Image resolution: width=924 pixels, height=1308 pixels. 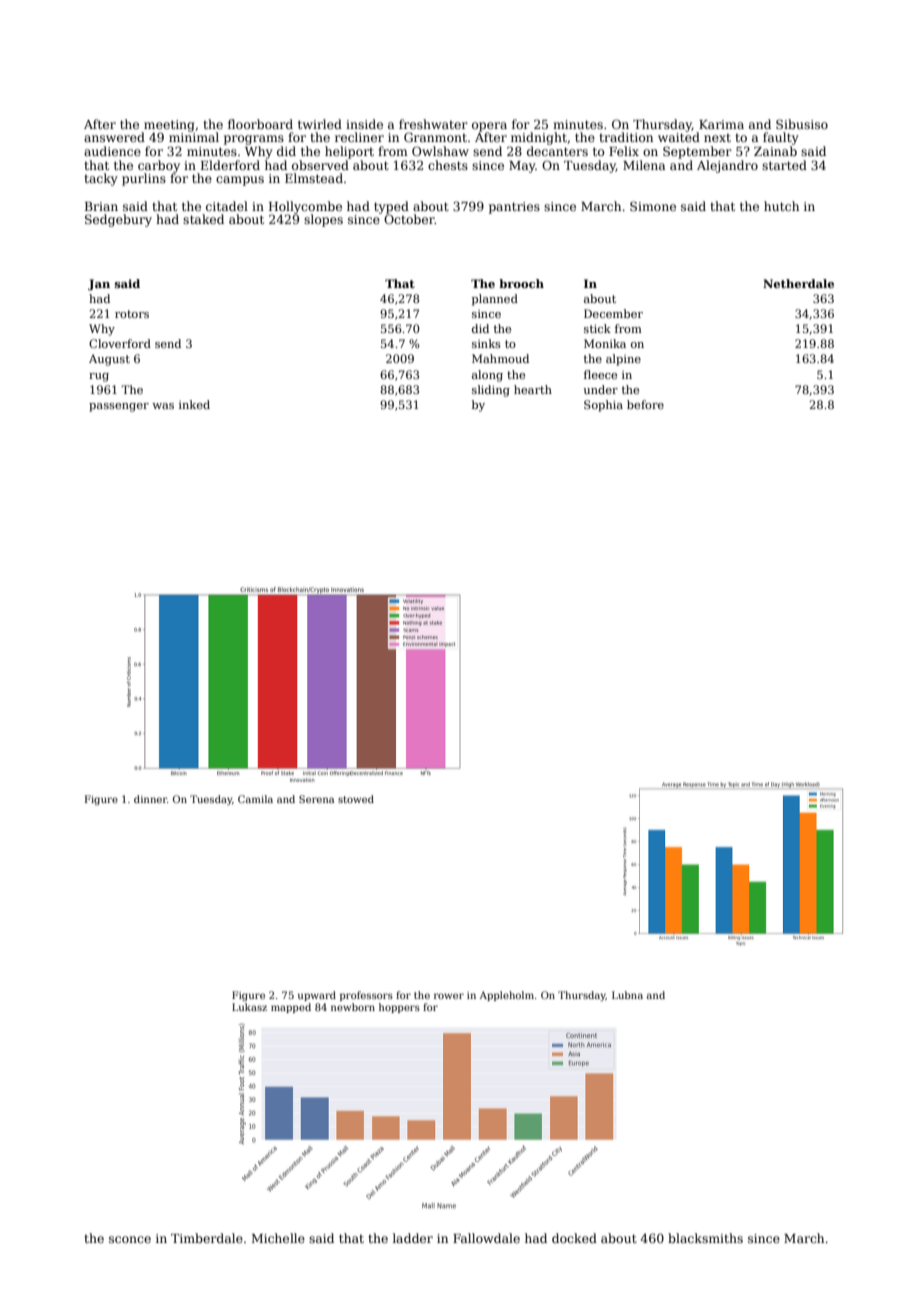 I want to click on floorboard, so click(x=260, y=124).
